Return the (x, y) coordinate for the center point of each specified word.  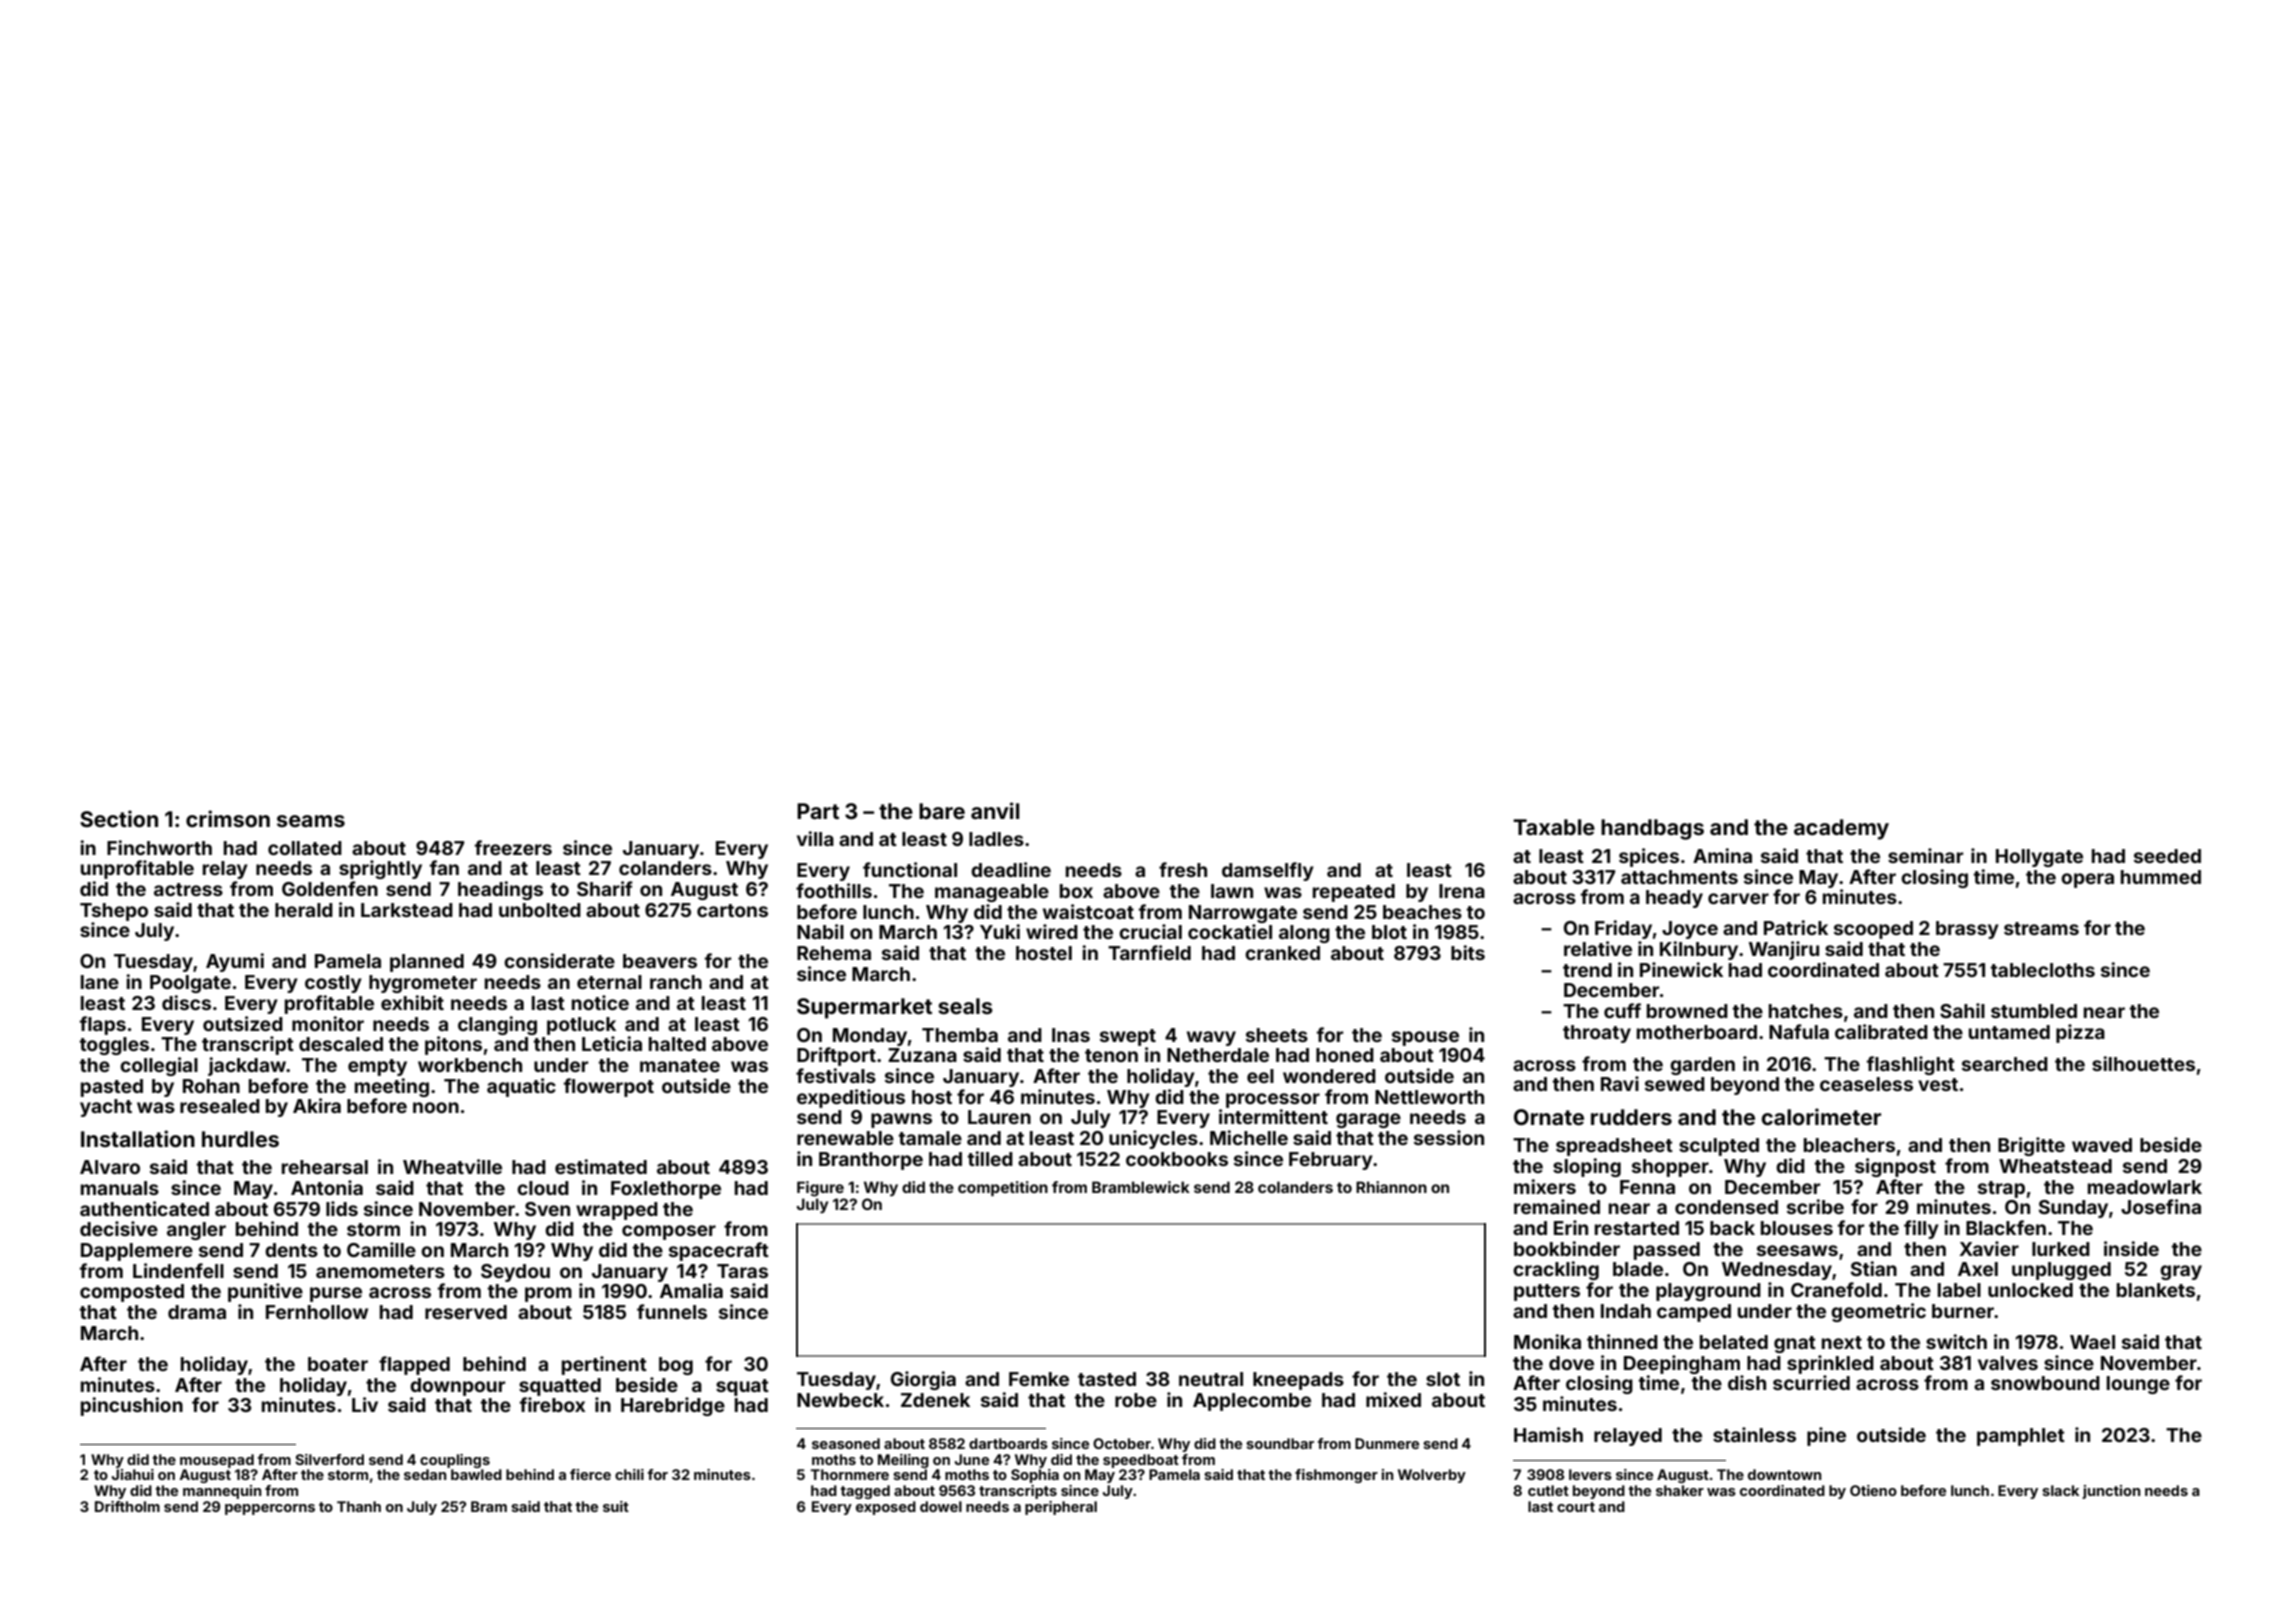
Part (818, 811)
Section (119, 818)
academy (1841, 829)
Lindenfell (178, 1270)
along (1304, 934)
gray (2181, 1272)
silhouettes (2143, 1063)
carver (1738, 898)
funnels (672, 1311)
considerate (559, 960)
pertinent (604, 1365)
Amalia (691, 1290)
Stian (1874, 1268)
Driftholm (127, 1506)
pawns (901, 1120)
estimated (601, 1166)
